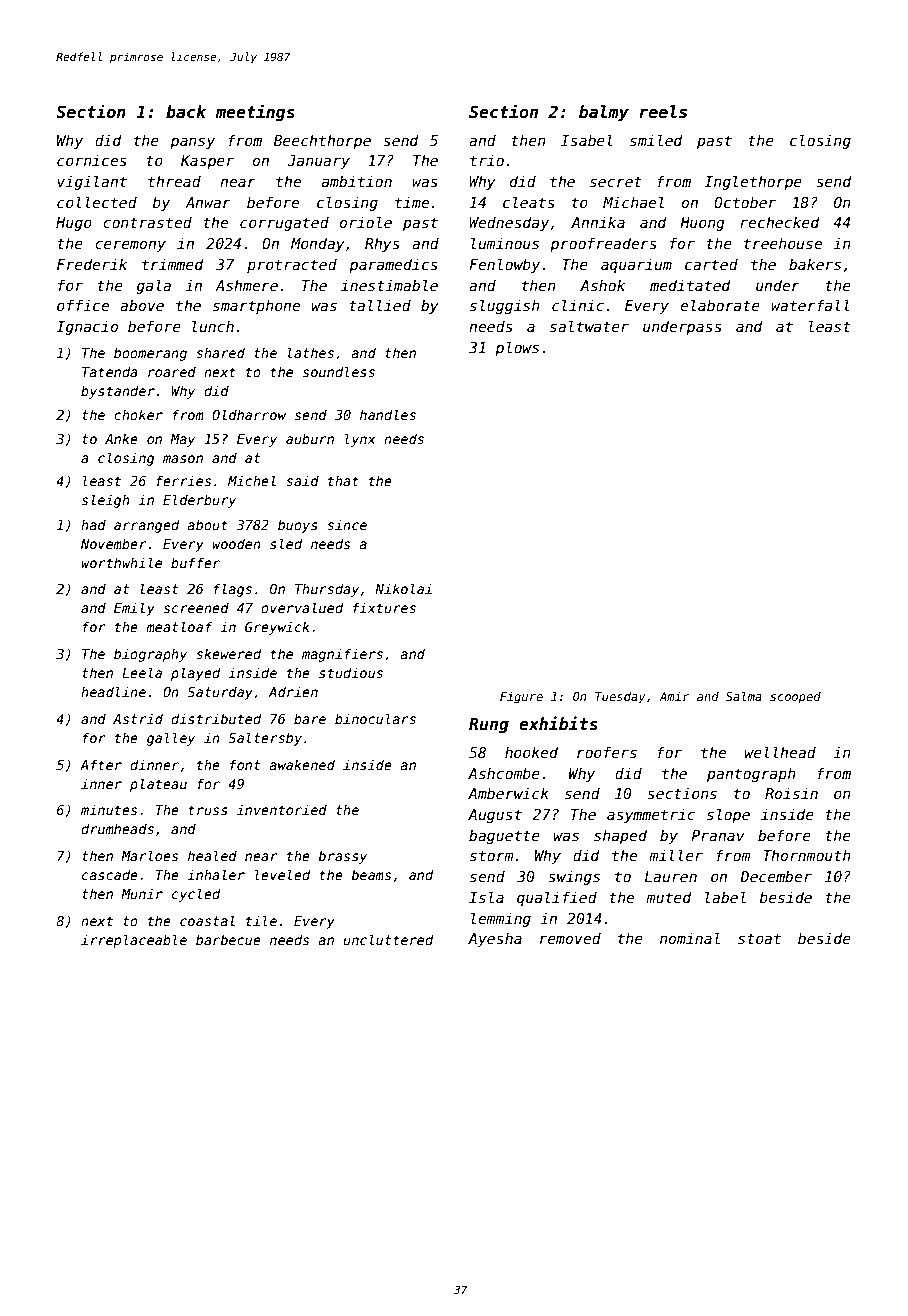  I want to click on minutes, so click(109, 809).
